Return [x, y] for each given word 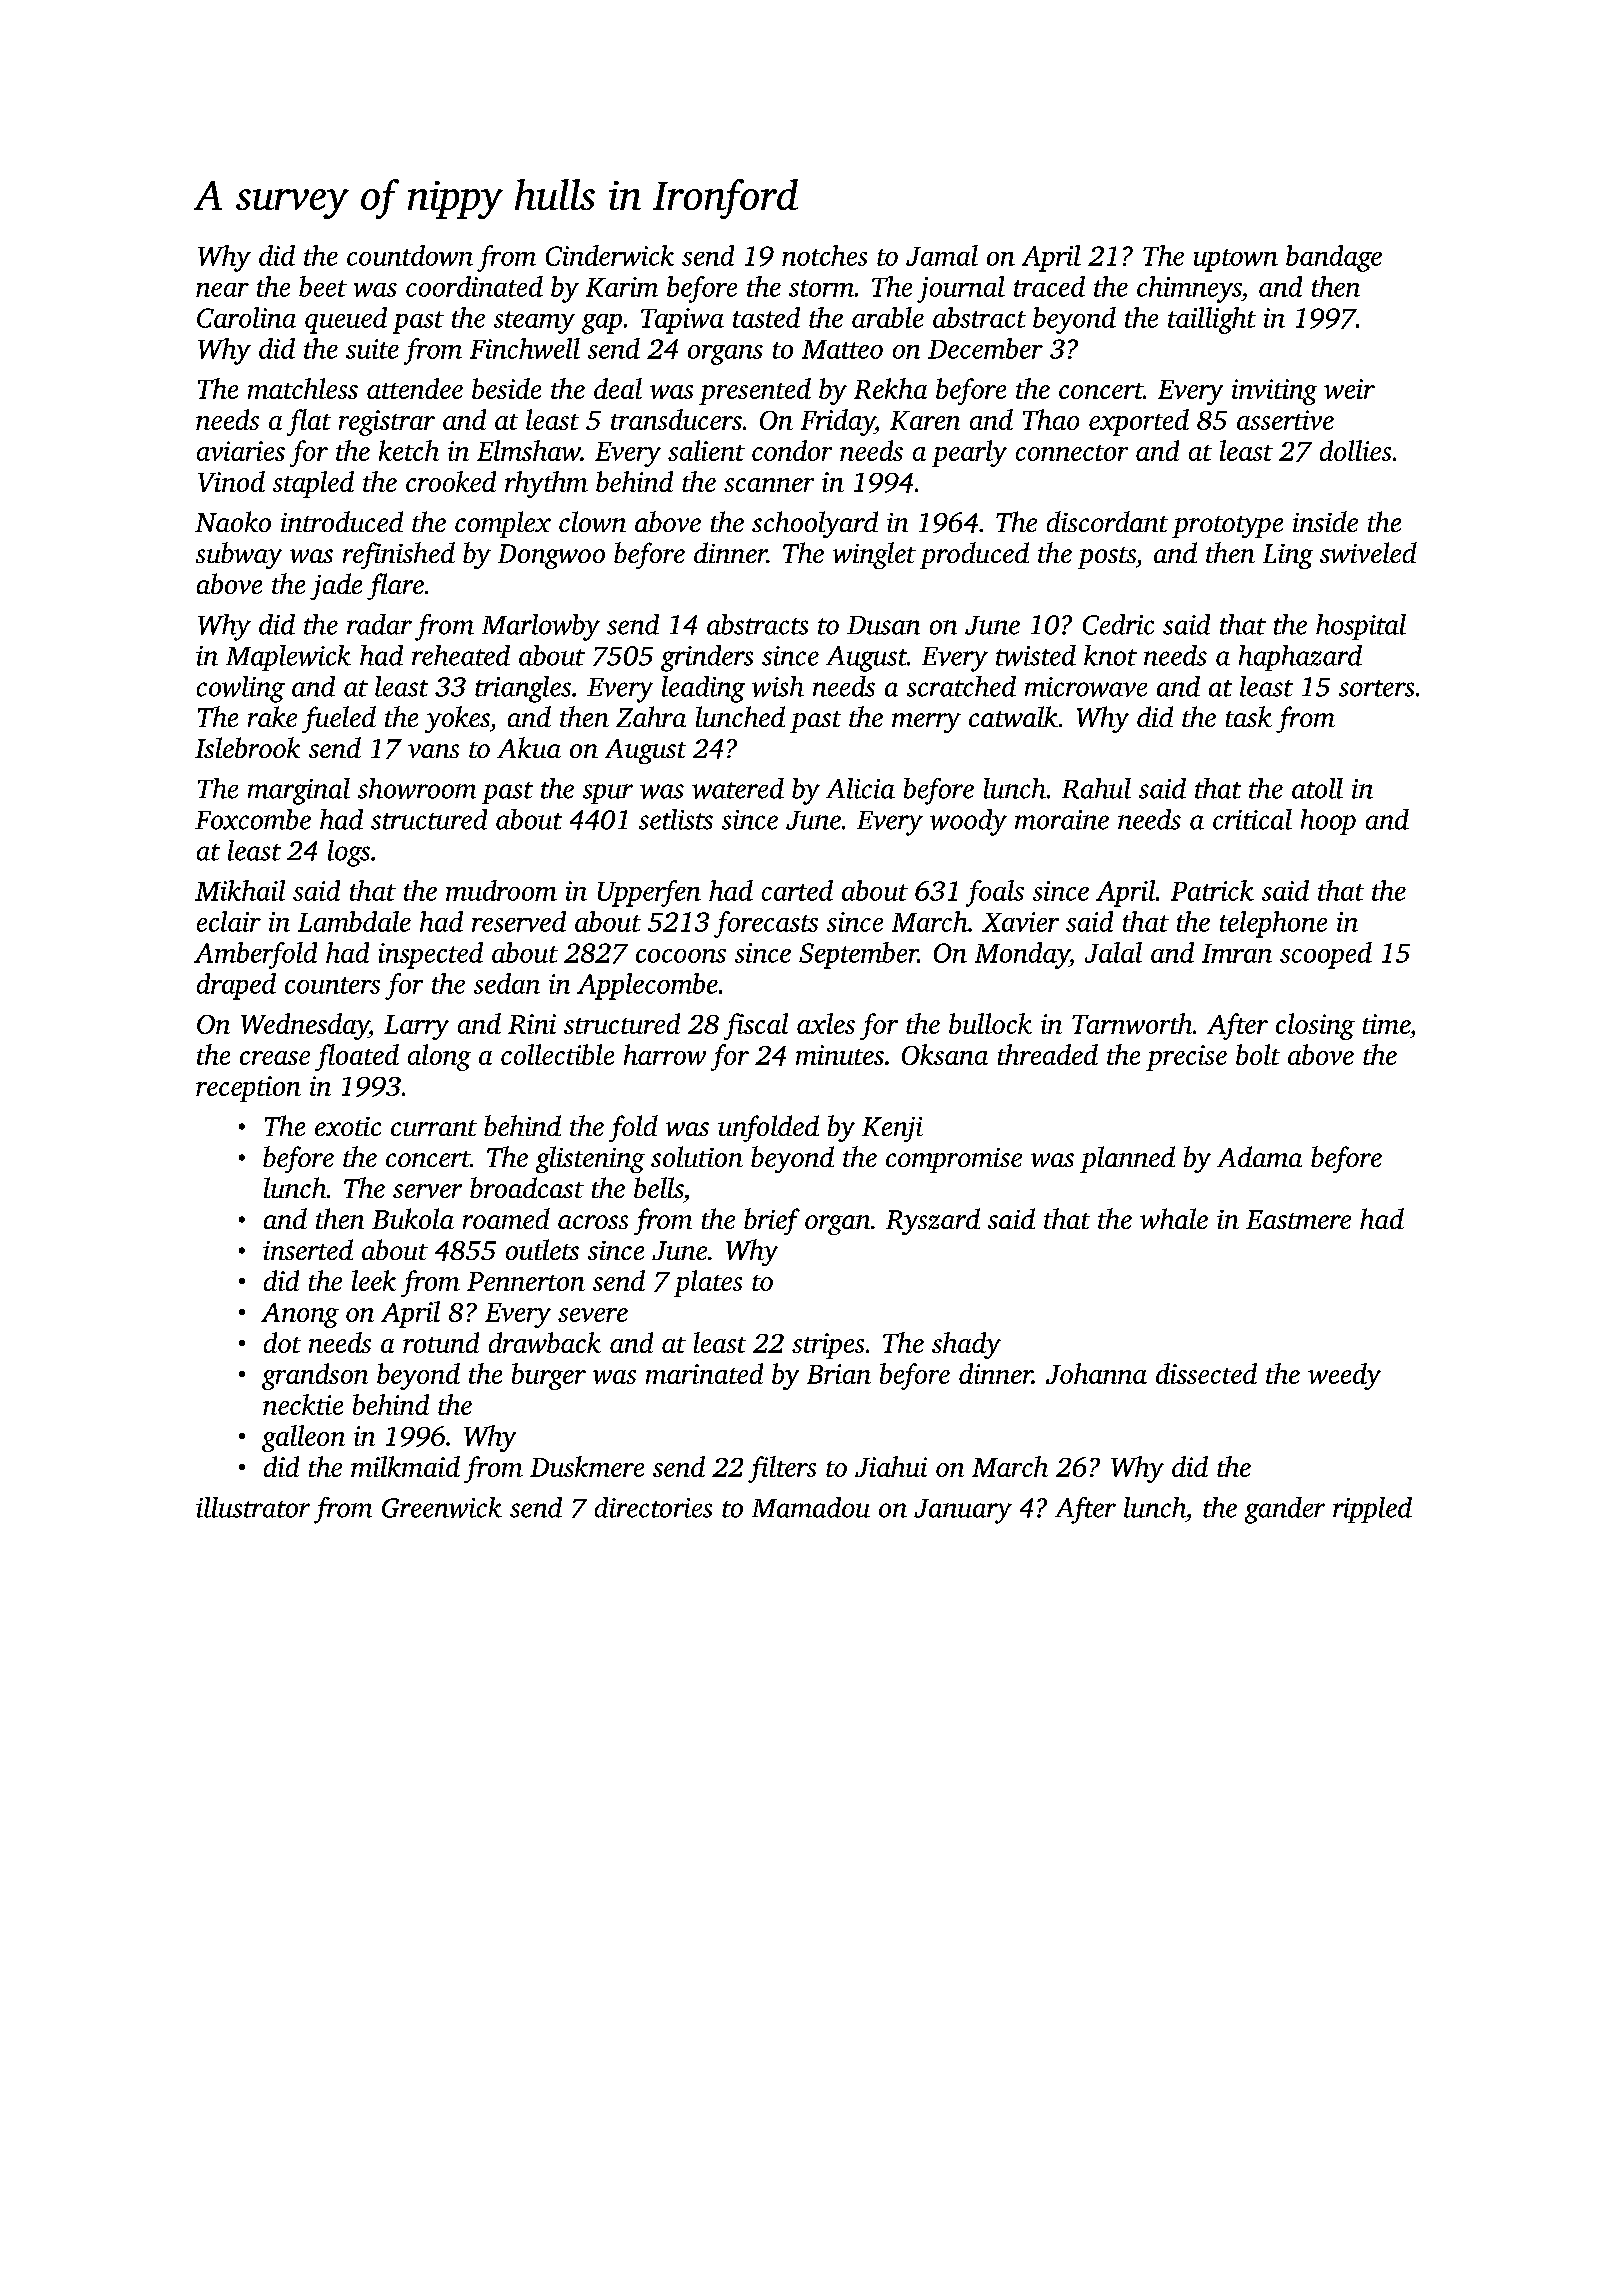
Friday [838, 422]
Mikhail [240, 890]
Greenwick [442, 1507]
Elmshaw [529, 450]
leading [703, 689]
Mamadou [811, 1507]
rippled [1372, 1510]
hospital [1361, 627]
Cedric [1118, 624]
